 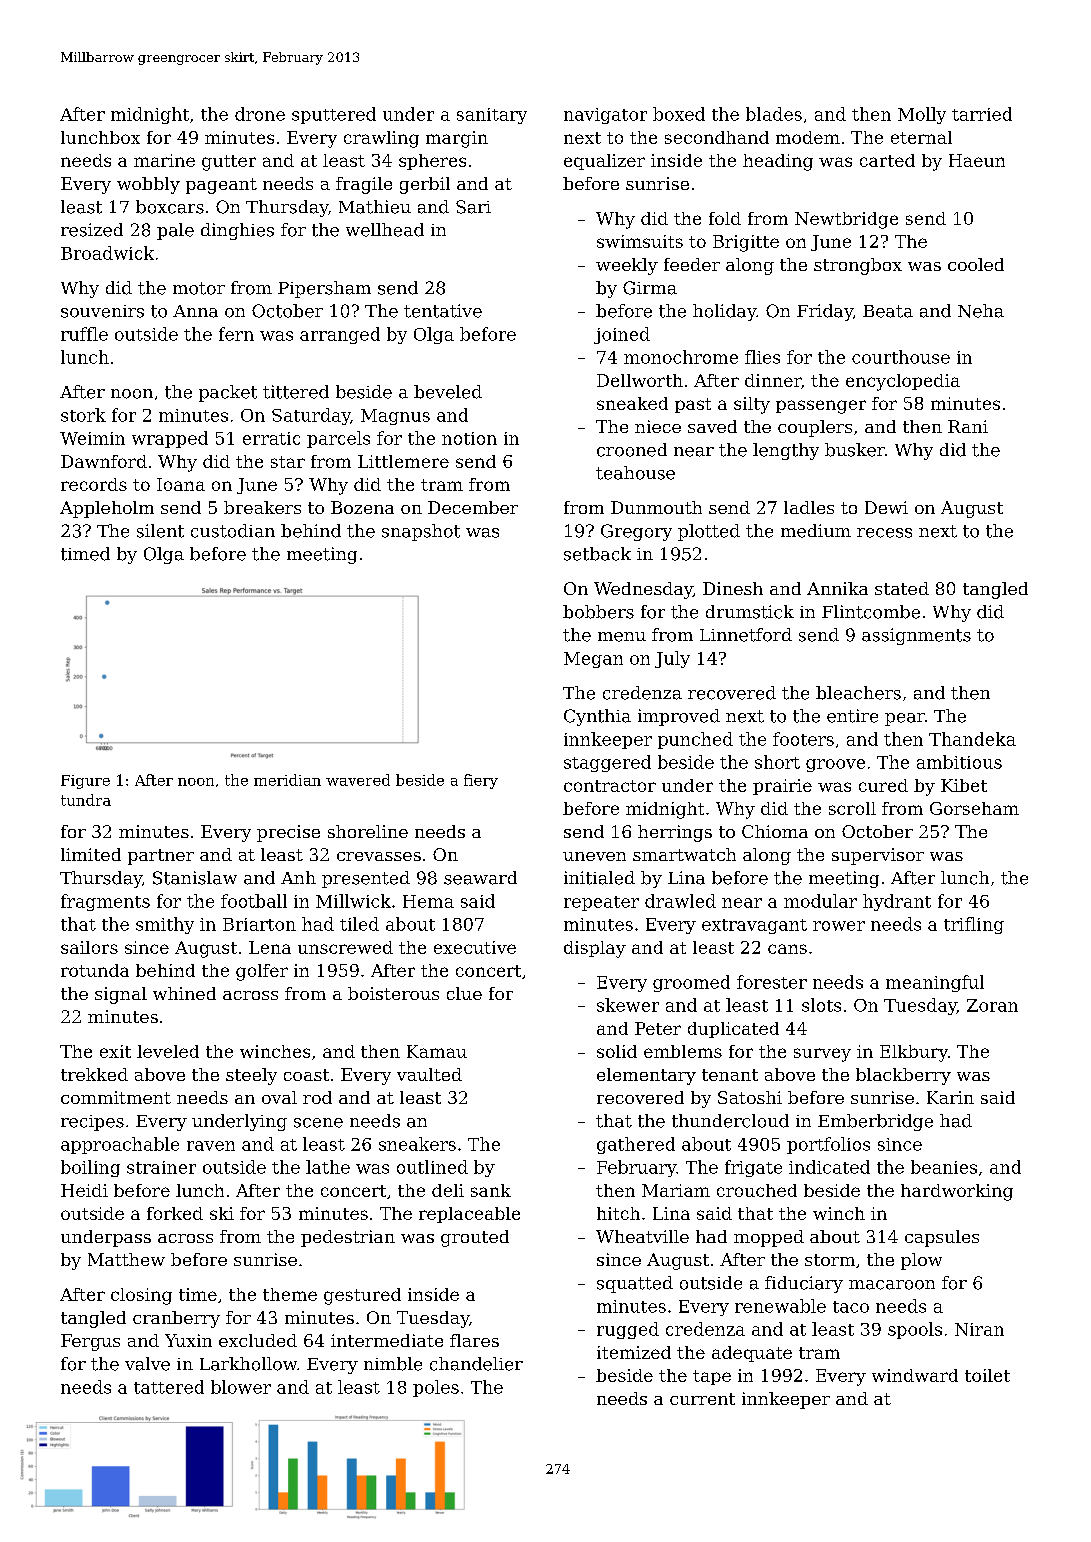 I want to click on Molly, so click(x=922, y=115).
